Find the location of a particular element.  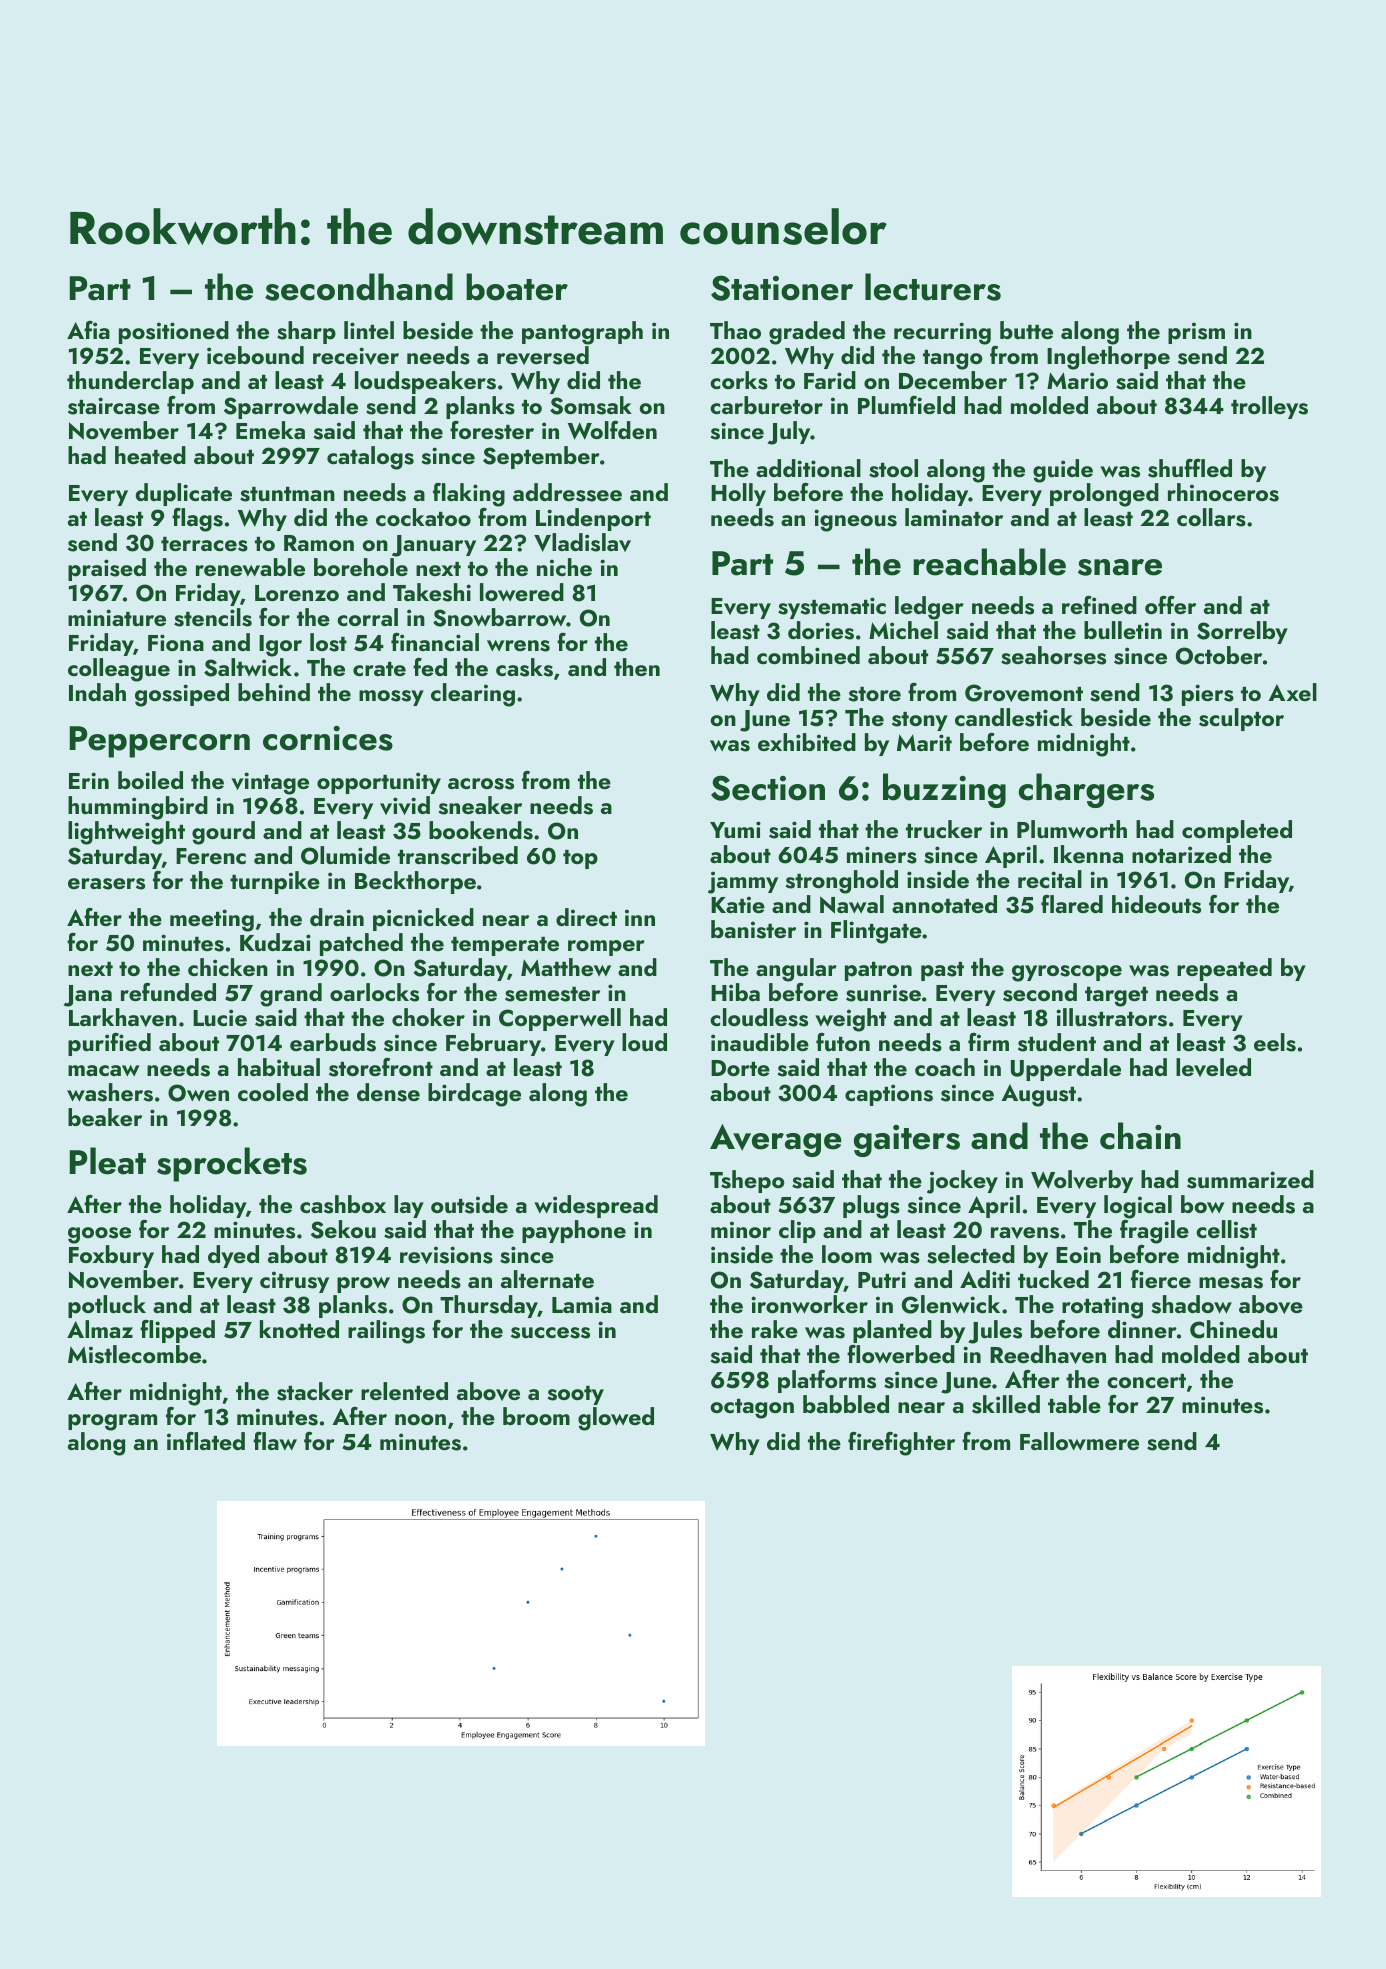

minor is located at coordinates (741, 1229).
